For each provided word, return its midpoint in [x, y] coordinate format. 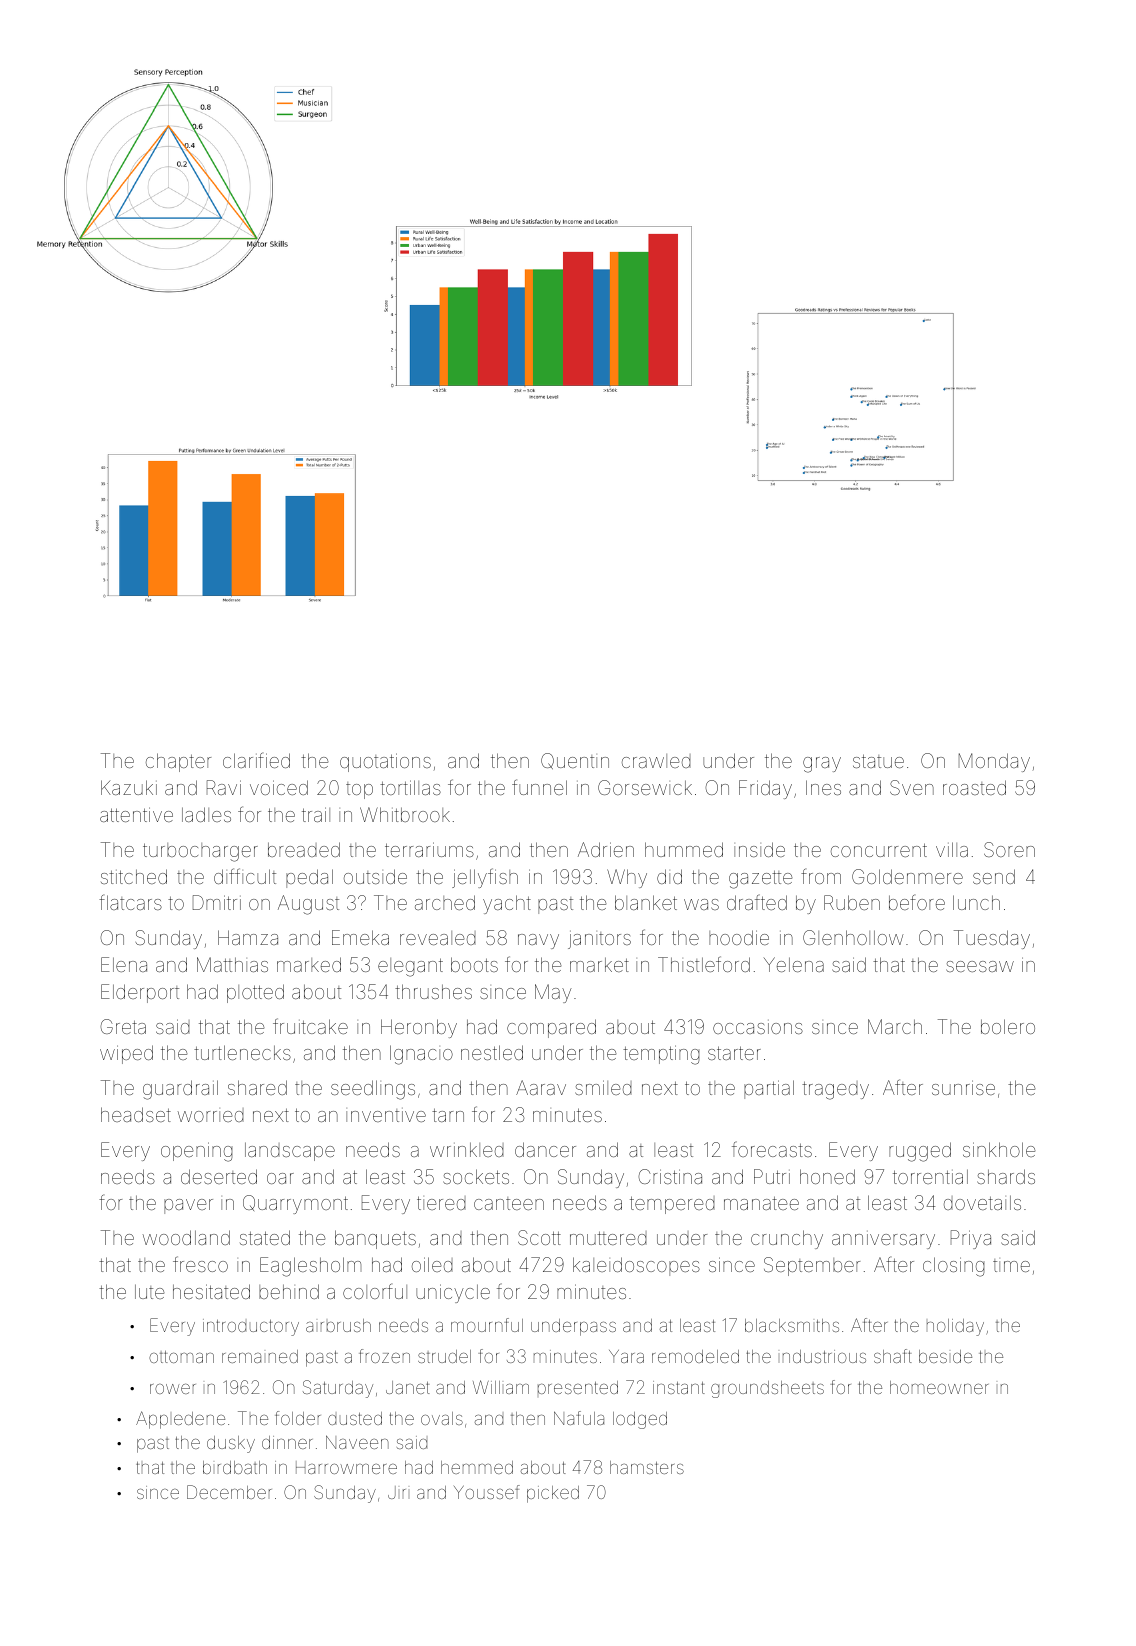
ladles [206, 814]
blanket [646, 902]
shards [1006, 1176]
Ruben [852, 902]
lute [150, 1291]
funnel [539, 787]
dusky [231, 1444]
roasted [974, 787]
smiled [603, 1087]
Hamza [248, 937]
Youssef [487, 1492]
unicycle [453, 1293]
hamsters [647, 1467]
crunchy [787, 1239]
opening [197, 1152]
